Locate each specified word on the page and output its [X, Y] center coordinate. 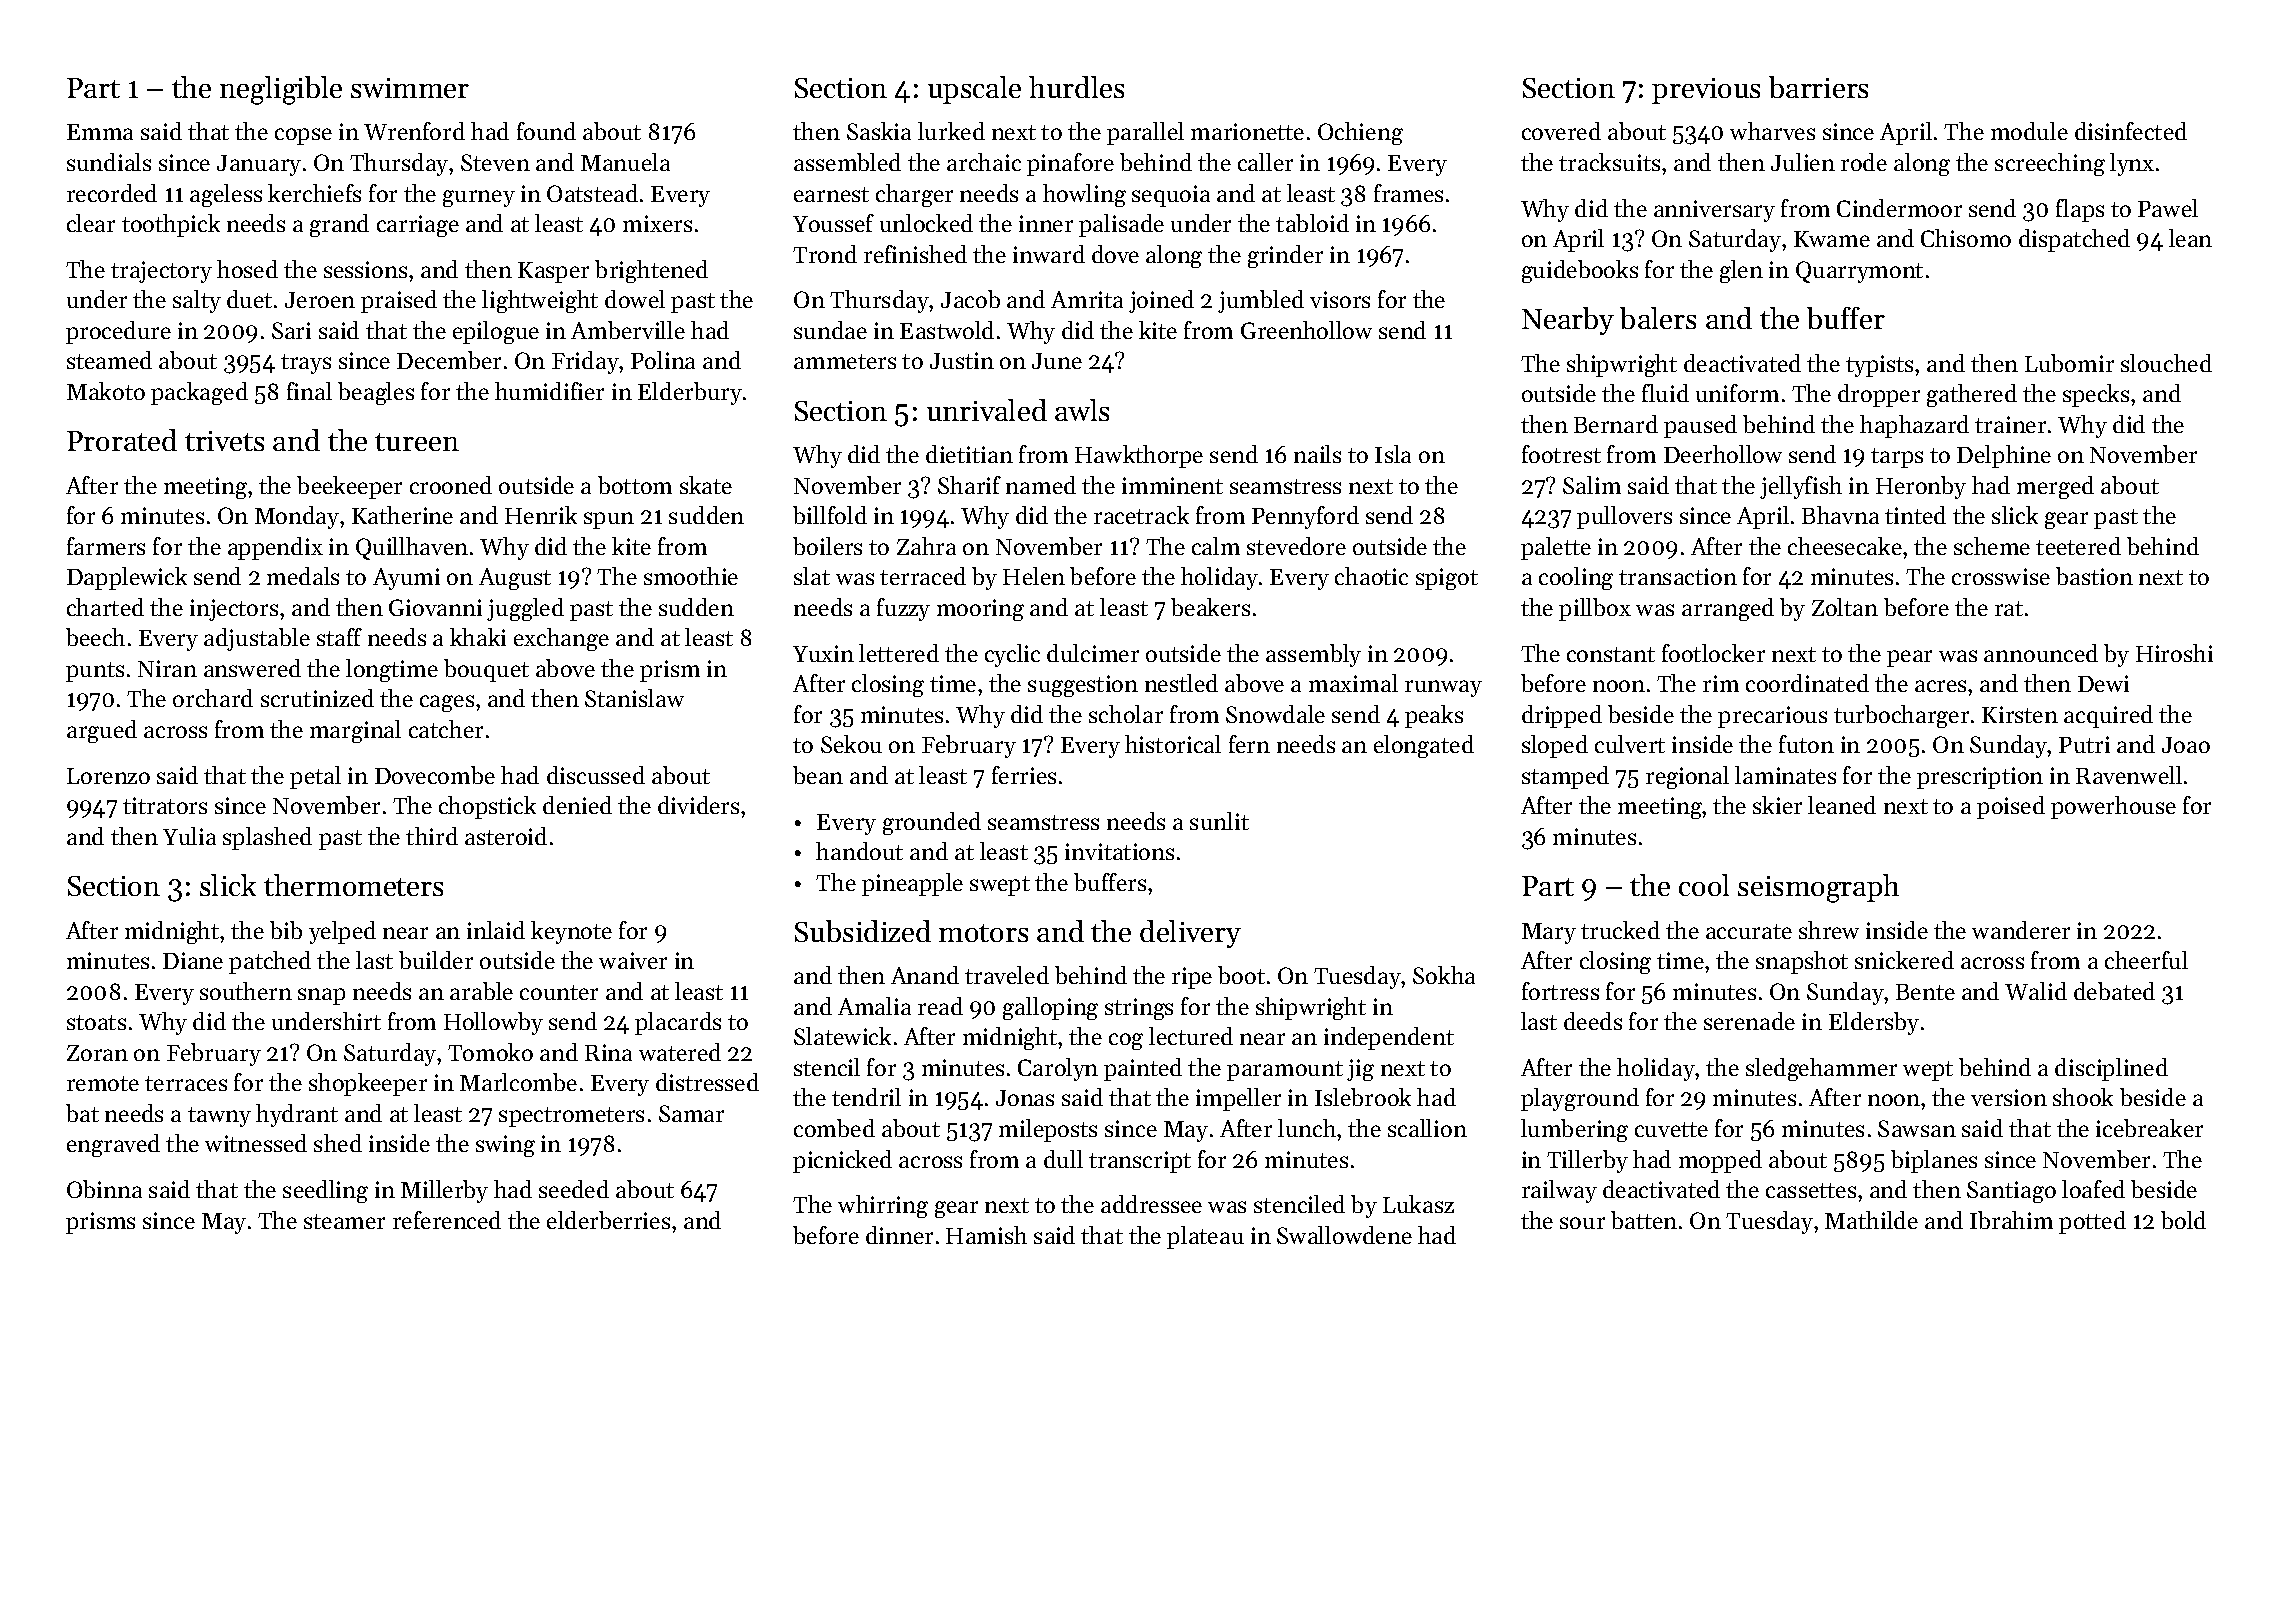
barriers [1818, 87]
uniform [1737, 393]
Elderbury [690, 393]
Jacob [970, 299]
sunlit [1219, 821]
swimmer [410, 88]
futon [1806, 744]
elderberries [608, 1220]
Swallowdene [1344, 1235]
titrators [165, 805]
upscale [974, 90]
